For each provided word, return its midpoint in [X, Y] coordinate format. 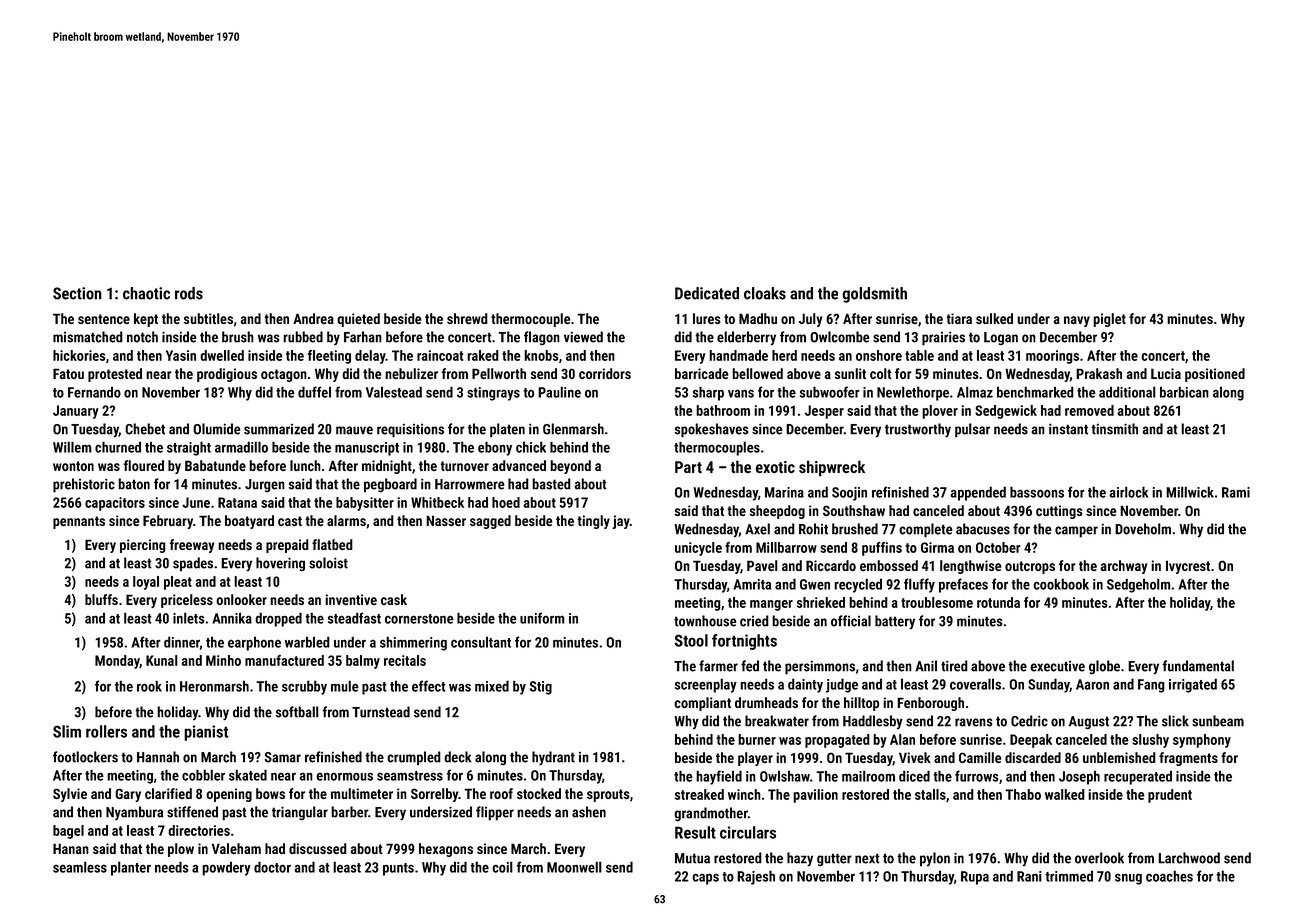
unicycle [698, 549]
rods [189, 293]
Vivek [915, 757]
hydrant [553, 758]
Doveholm [1143, 529]
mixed [492, 686]
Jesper [824, 412]
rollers [106, 731]
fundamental [1198, 666]
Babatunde [215, 465]
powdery [226, 869]
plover [940, 412]
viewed [583, 337]
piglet [1109, 320]
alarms [346, 520]
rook [149, 686]
